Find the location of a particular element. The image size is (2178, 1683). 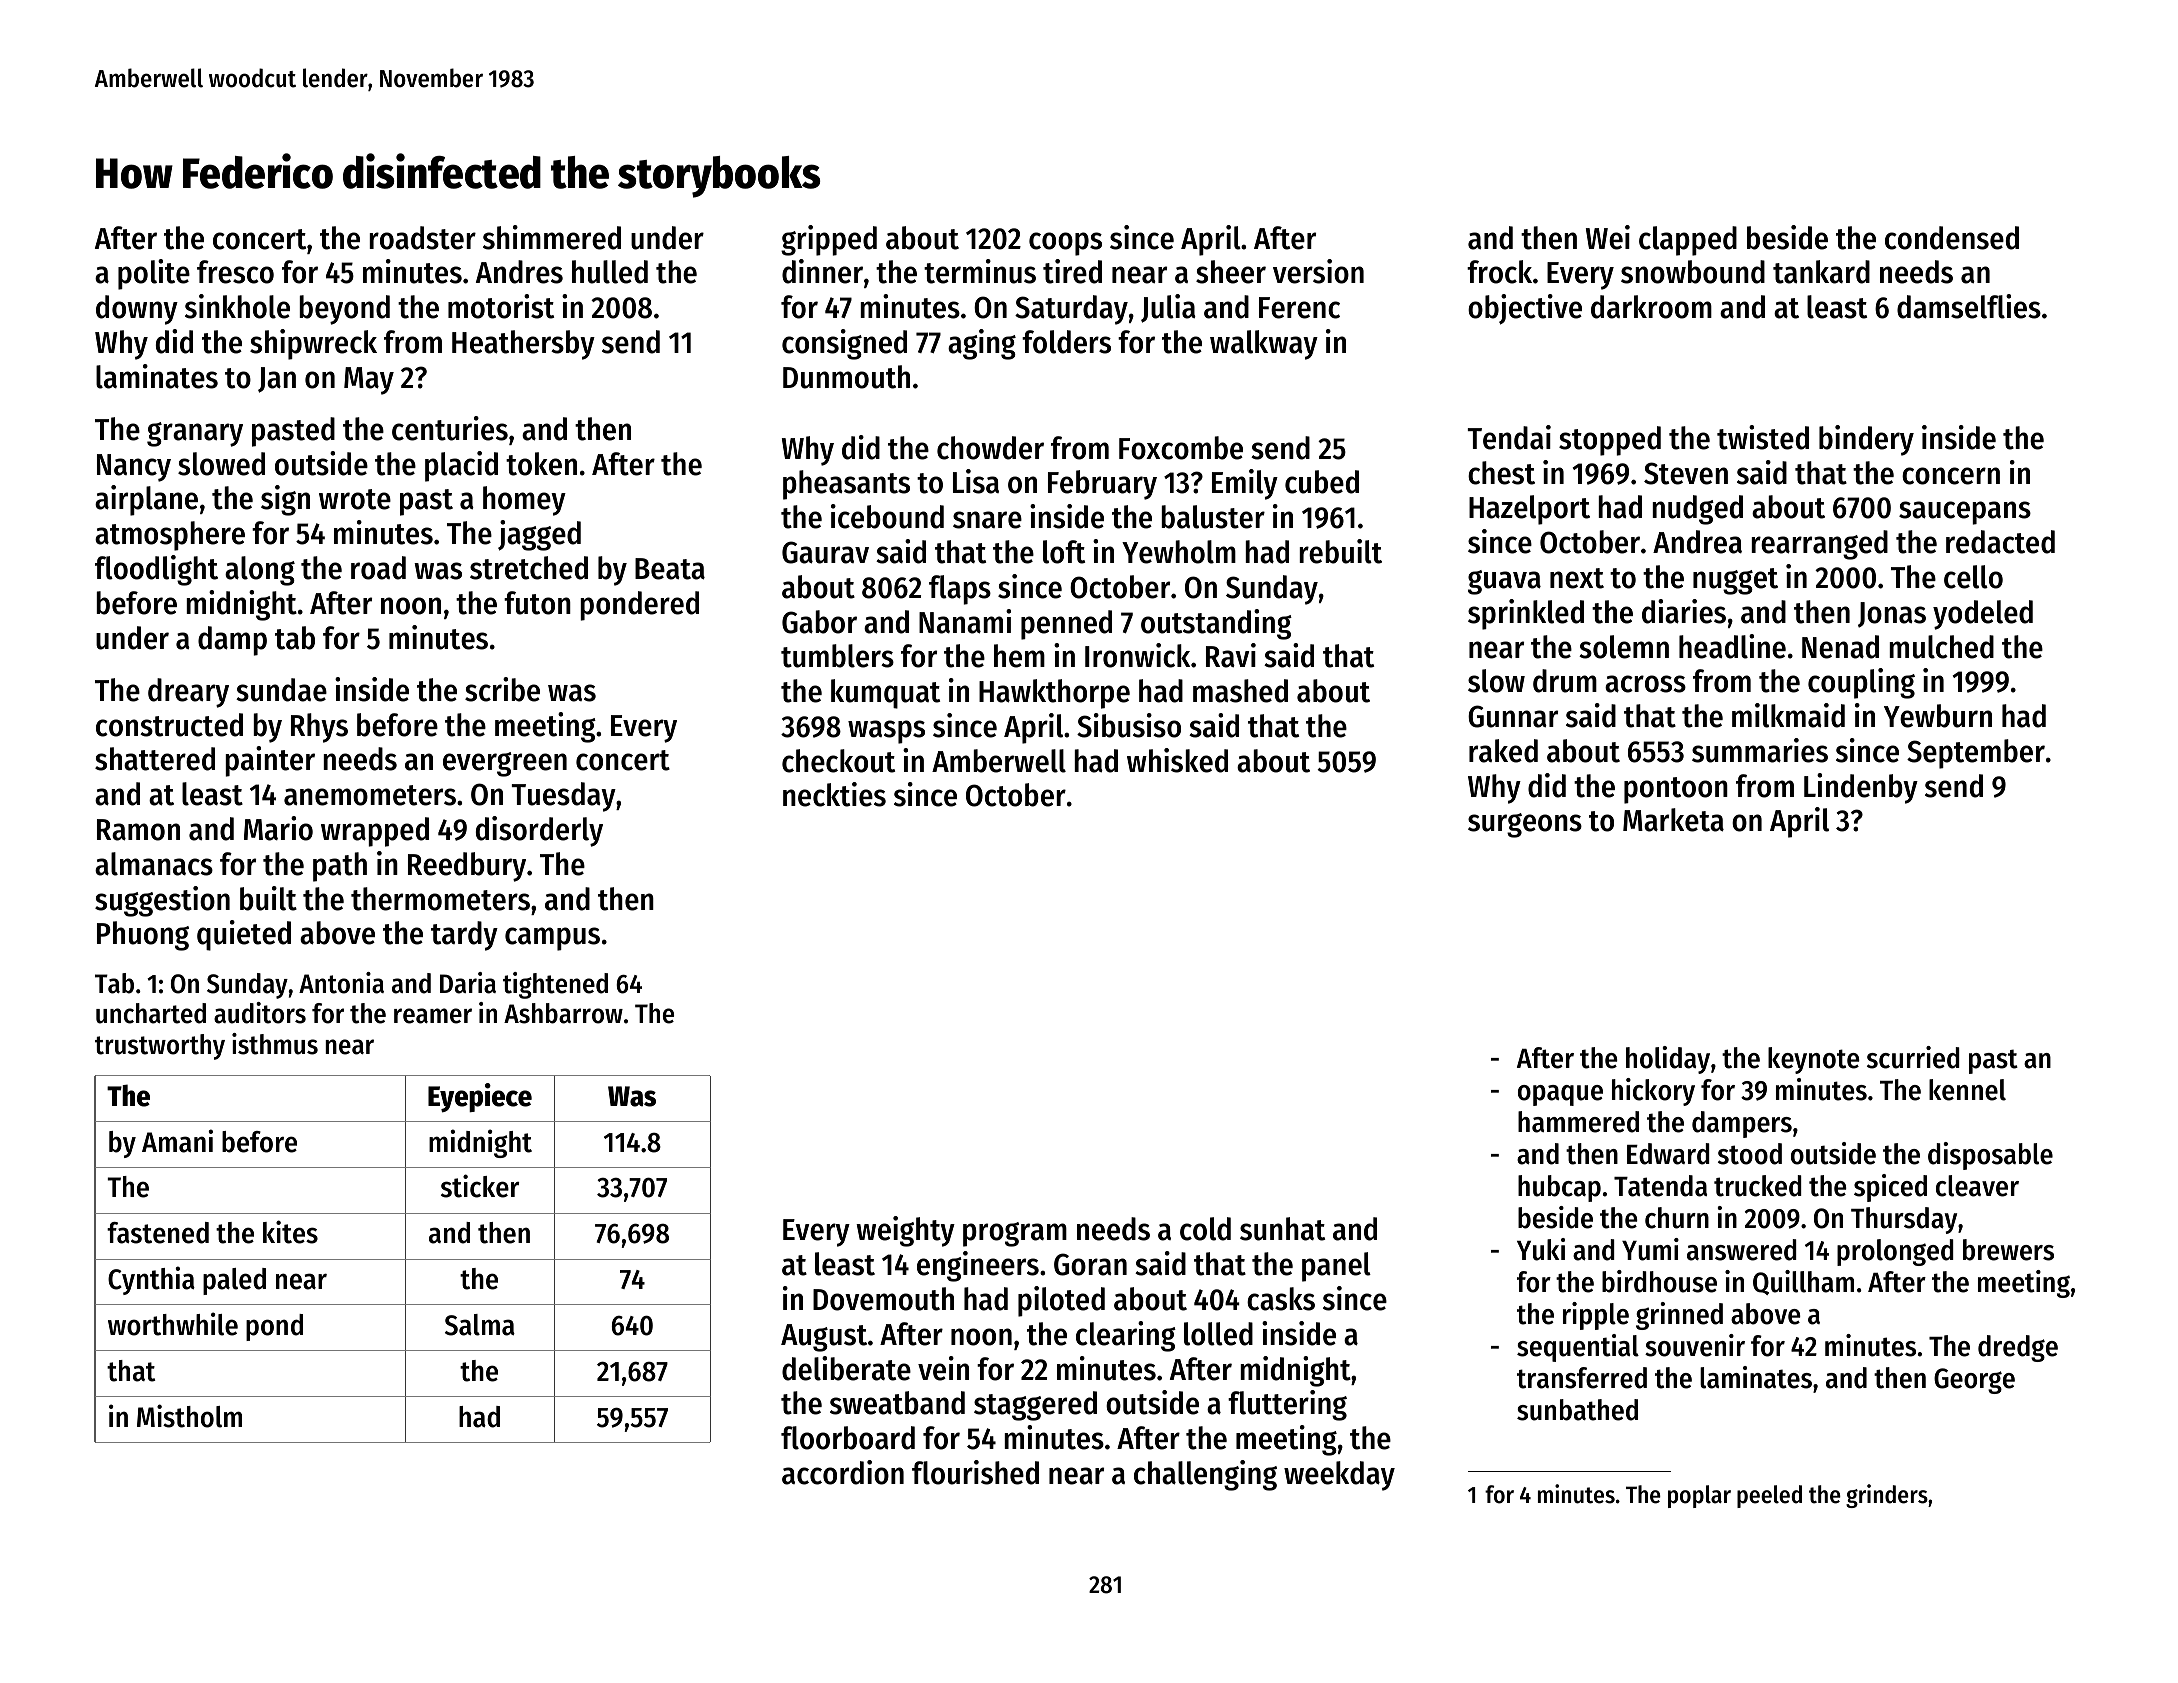

dreary is located at coordinates (188, 693).
